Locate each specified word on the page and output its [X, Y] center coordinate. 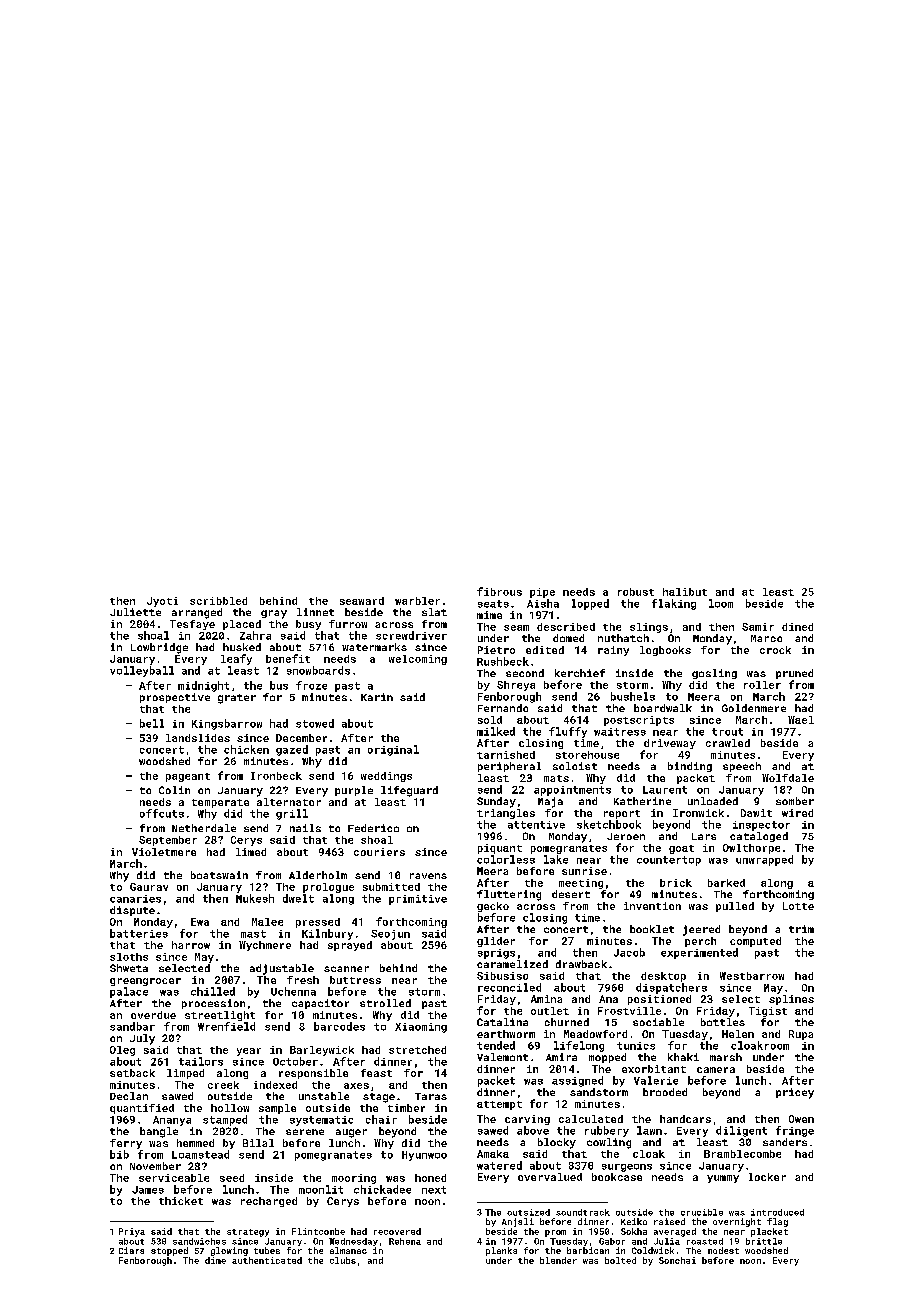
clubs [343, 1260]
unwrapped [764, 860]
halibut [685, 592]
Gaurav [149, 887]
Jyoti [162, 602]
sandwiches [199, 1241]
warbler [417, 601]
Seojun [390, 935]
